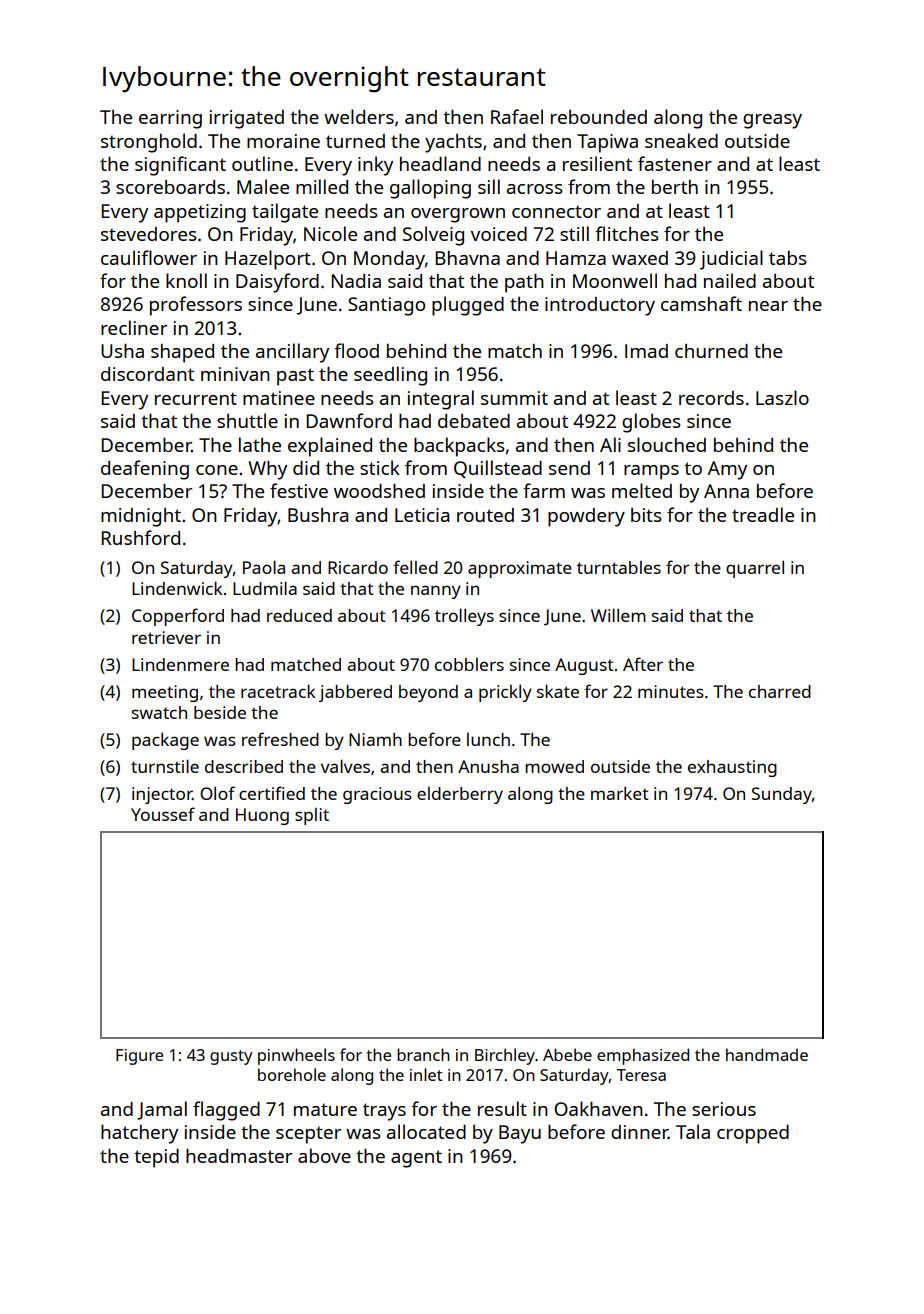 Image resolution: width=924 pixels, height=1314 pixels. Describe the element at coordinates (505, 693) in the screenshot. I see `prickly` at that location.
